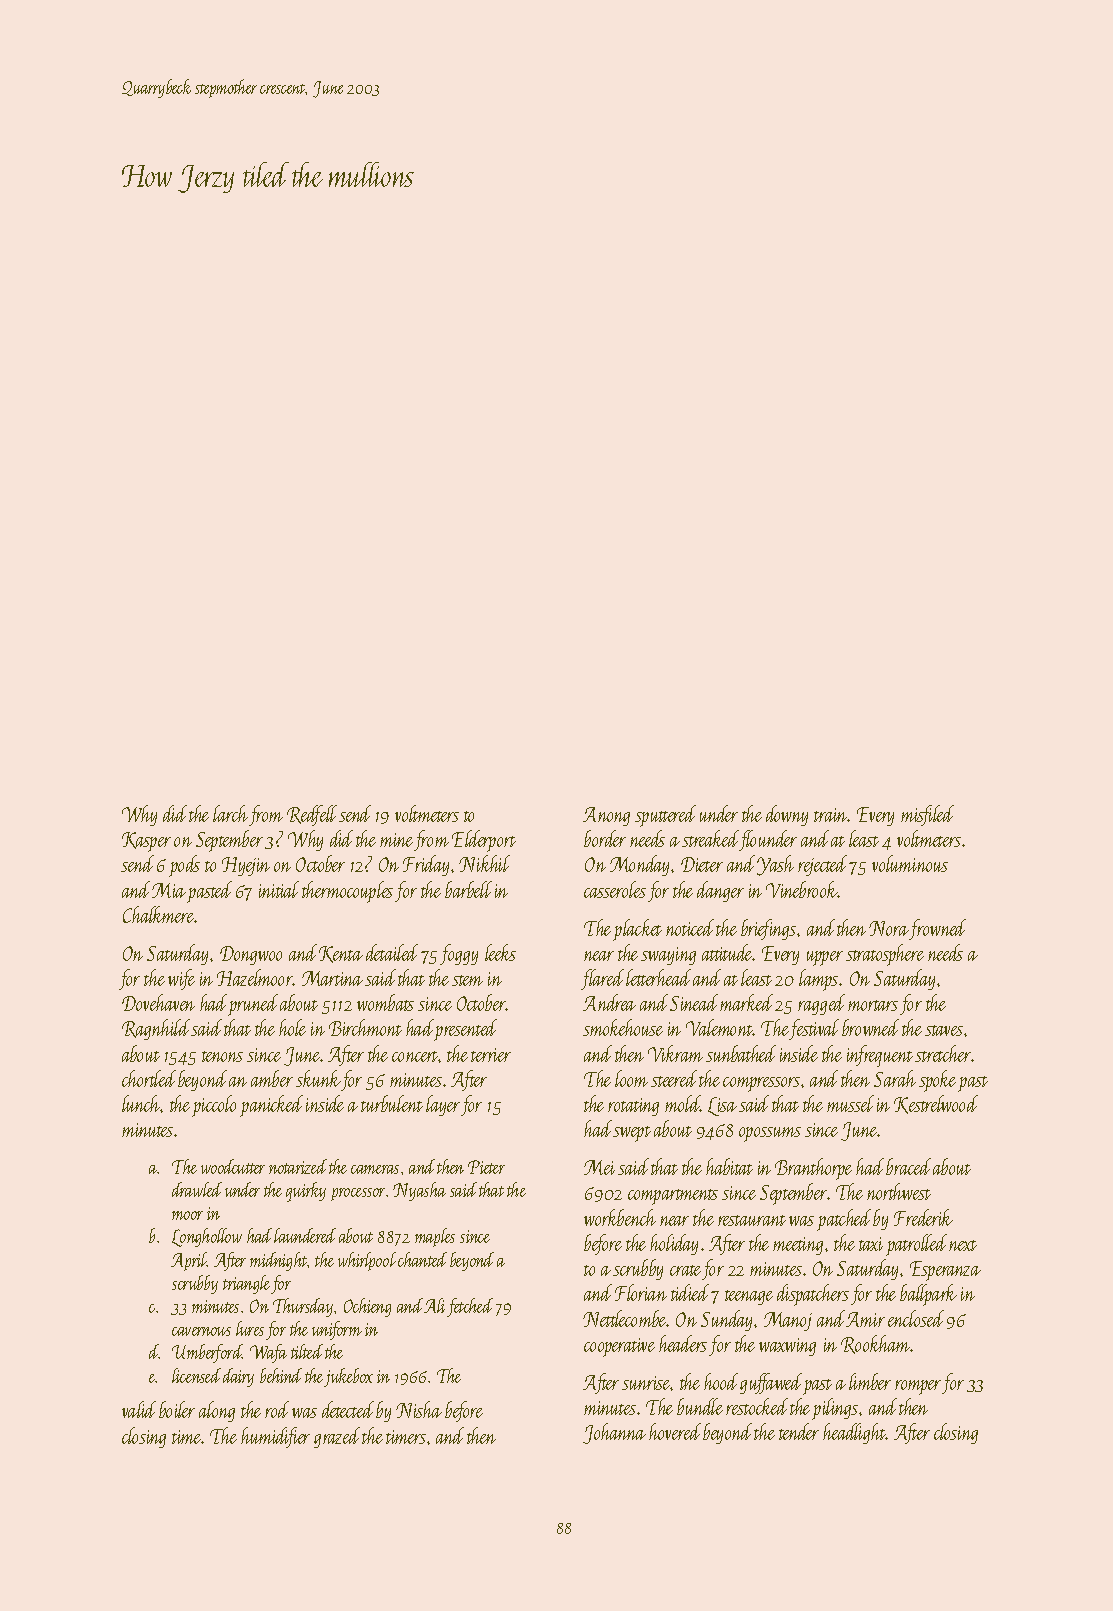 The height and width of the screenshot is (1611, 1113). Describe the element at coordinates (885, 955) in the screenshot. I see `stratosphere` at that location.
